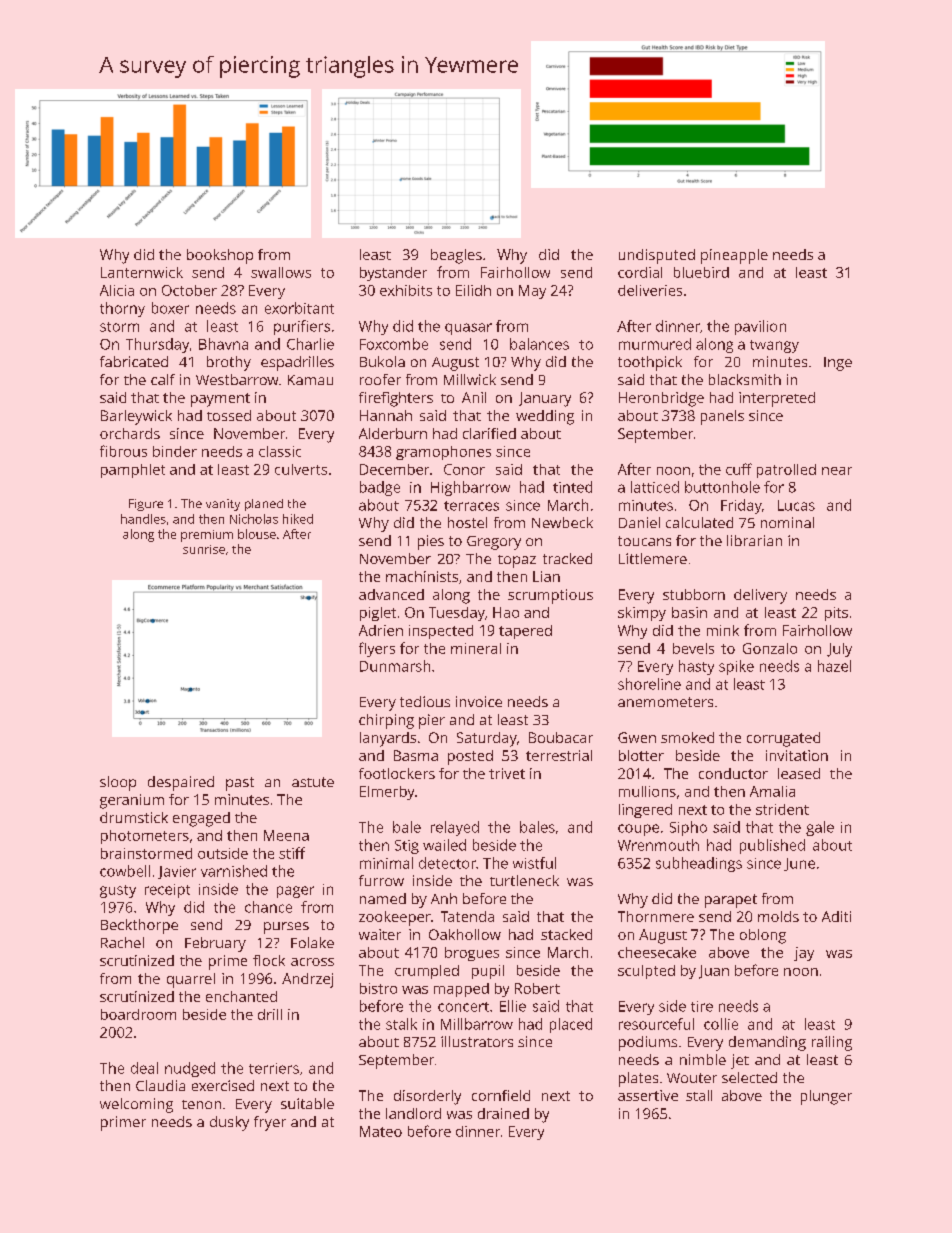 This page has width=952, height=1233. What do you see at coordinates (826, 1097) in the page?
I see `plunger` at bounding box center [826, 1097].
